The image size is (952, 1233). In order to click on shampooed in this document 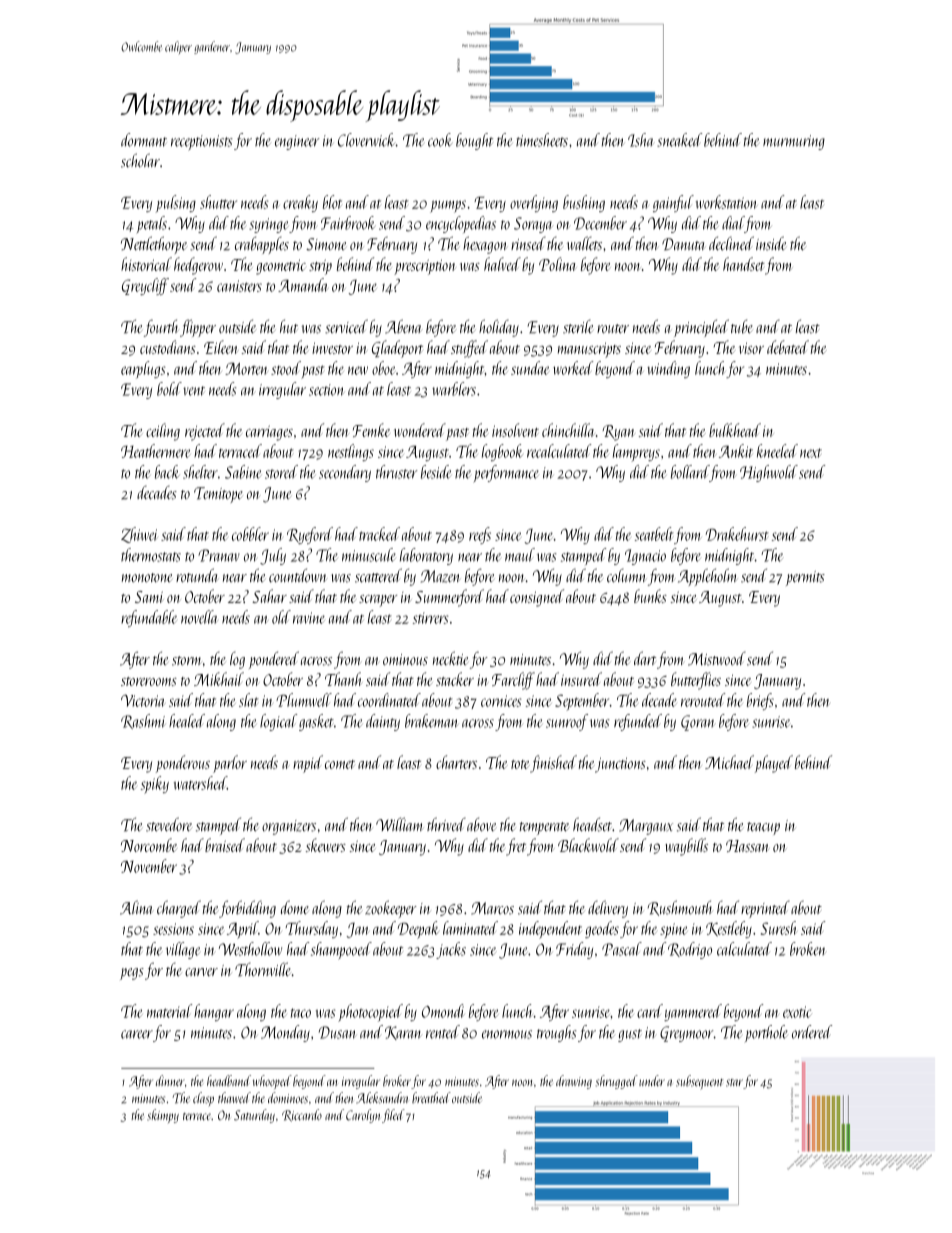, I will do `click(341, 951)`.
